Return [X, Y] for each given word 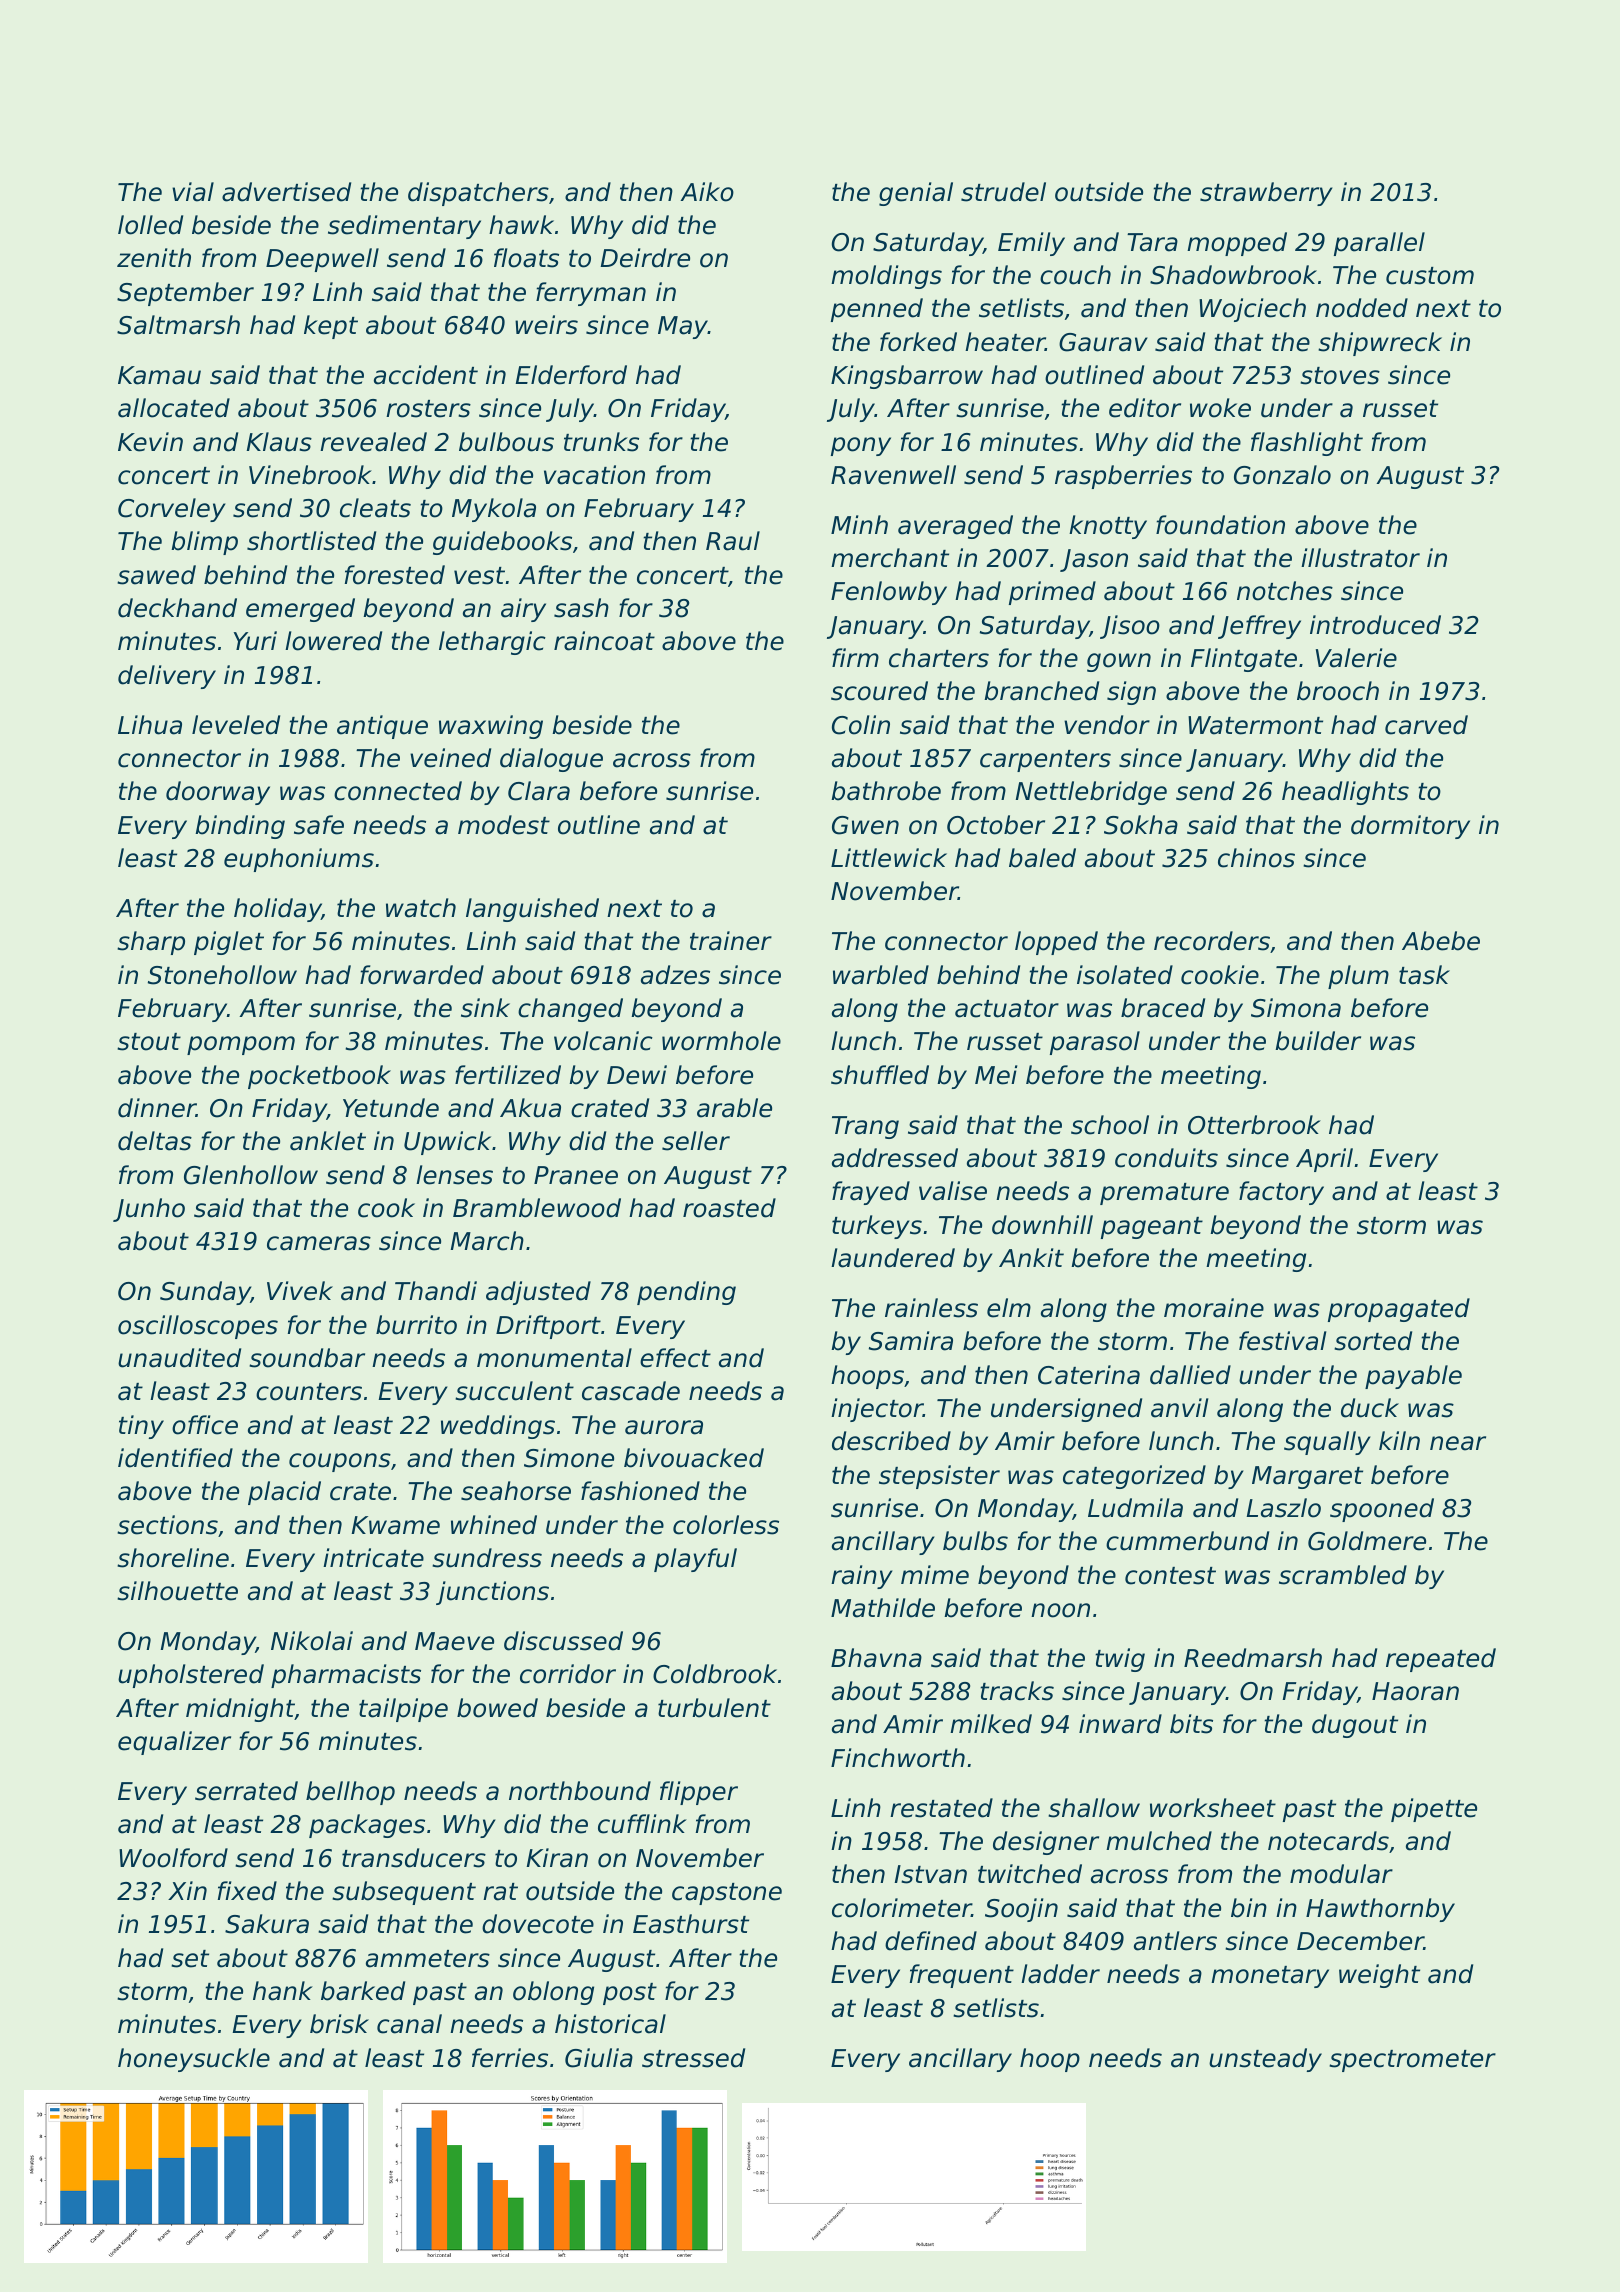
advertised [286, 192]
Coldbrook [715, 1674]
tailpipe [403, 1710]
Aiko [707, 192]
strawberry [1266, 194]
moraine [1214, 1308]
